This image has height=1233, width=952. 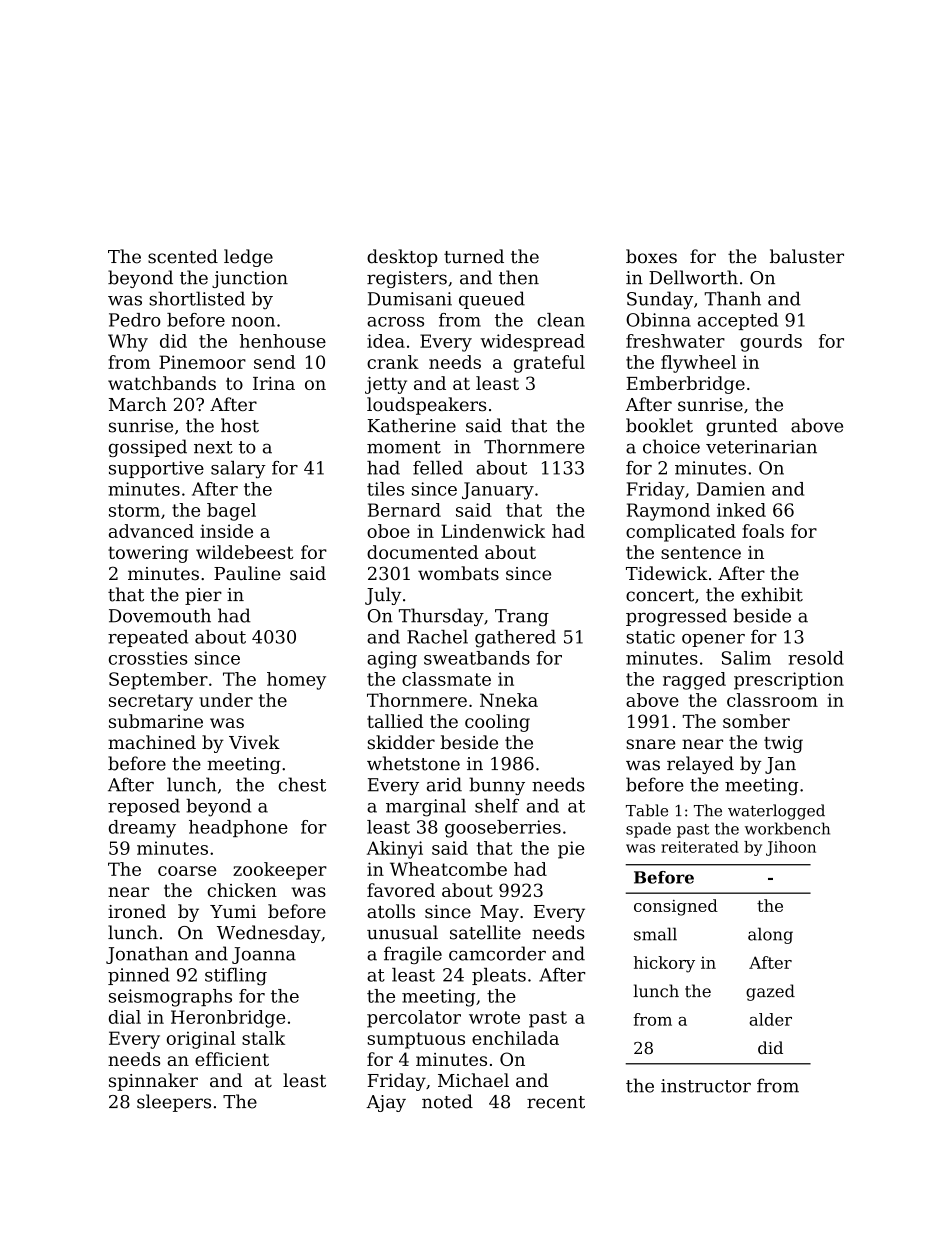 I want to click on dial, so click(x=125, y=1017).
